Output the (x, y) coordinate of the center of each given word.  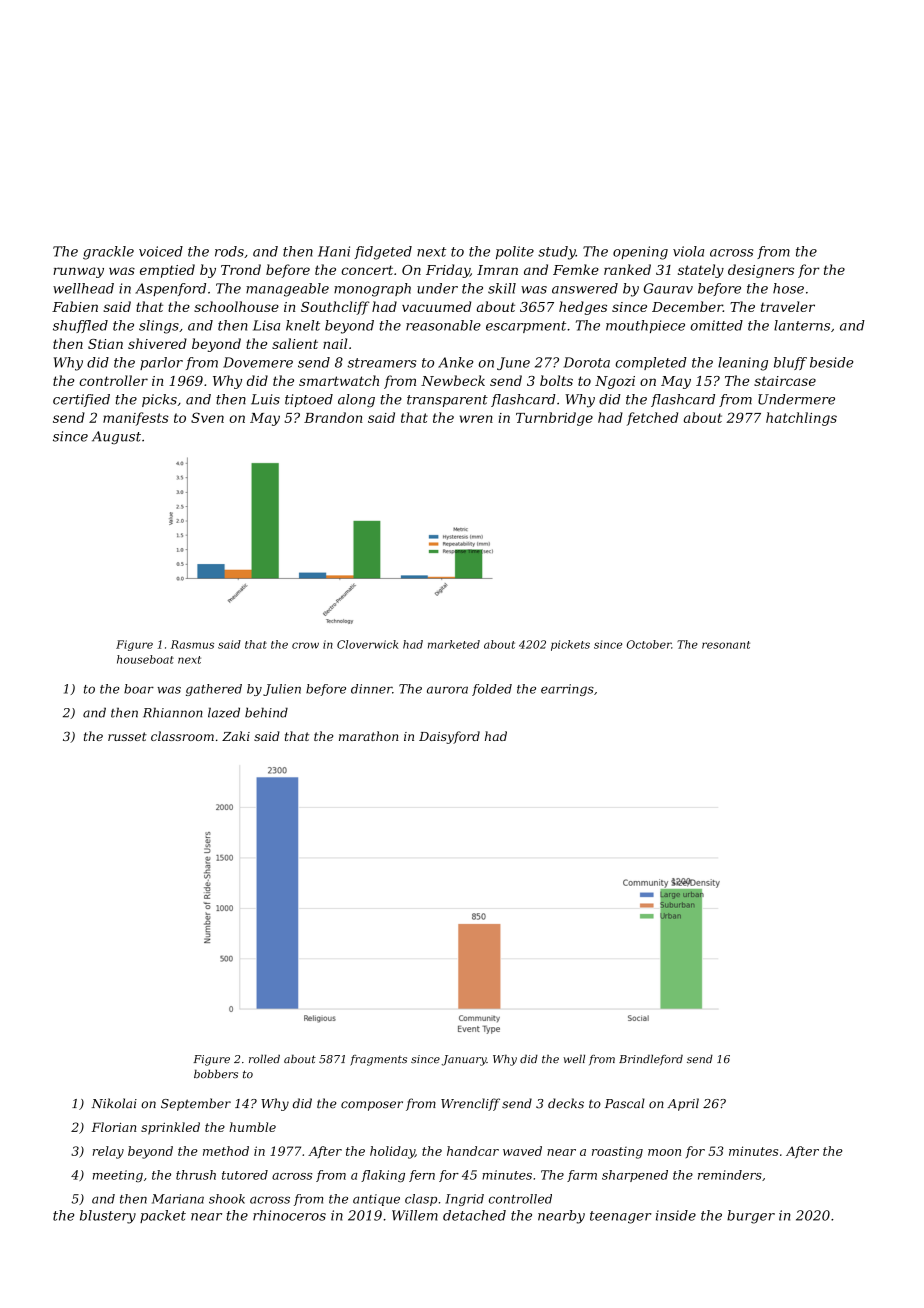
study (557, 253)
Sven (207, 417)
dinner (371, 689)
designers (761, 271)
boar (139, 689)
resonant (726, 645)
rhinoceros (289, 1215)
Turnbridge (554, 419)
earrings (567, 690)
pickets (570, 645)
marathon (368, 736)
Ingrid (464, 1200)
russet (127, 736)
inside (676, 1215)
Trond (241, 269)
